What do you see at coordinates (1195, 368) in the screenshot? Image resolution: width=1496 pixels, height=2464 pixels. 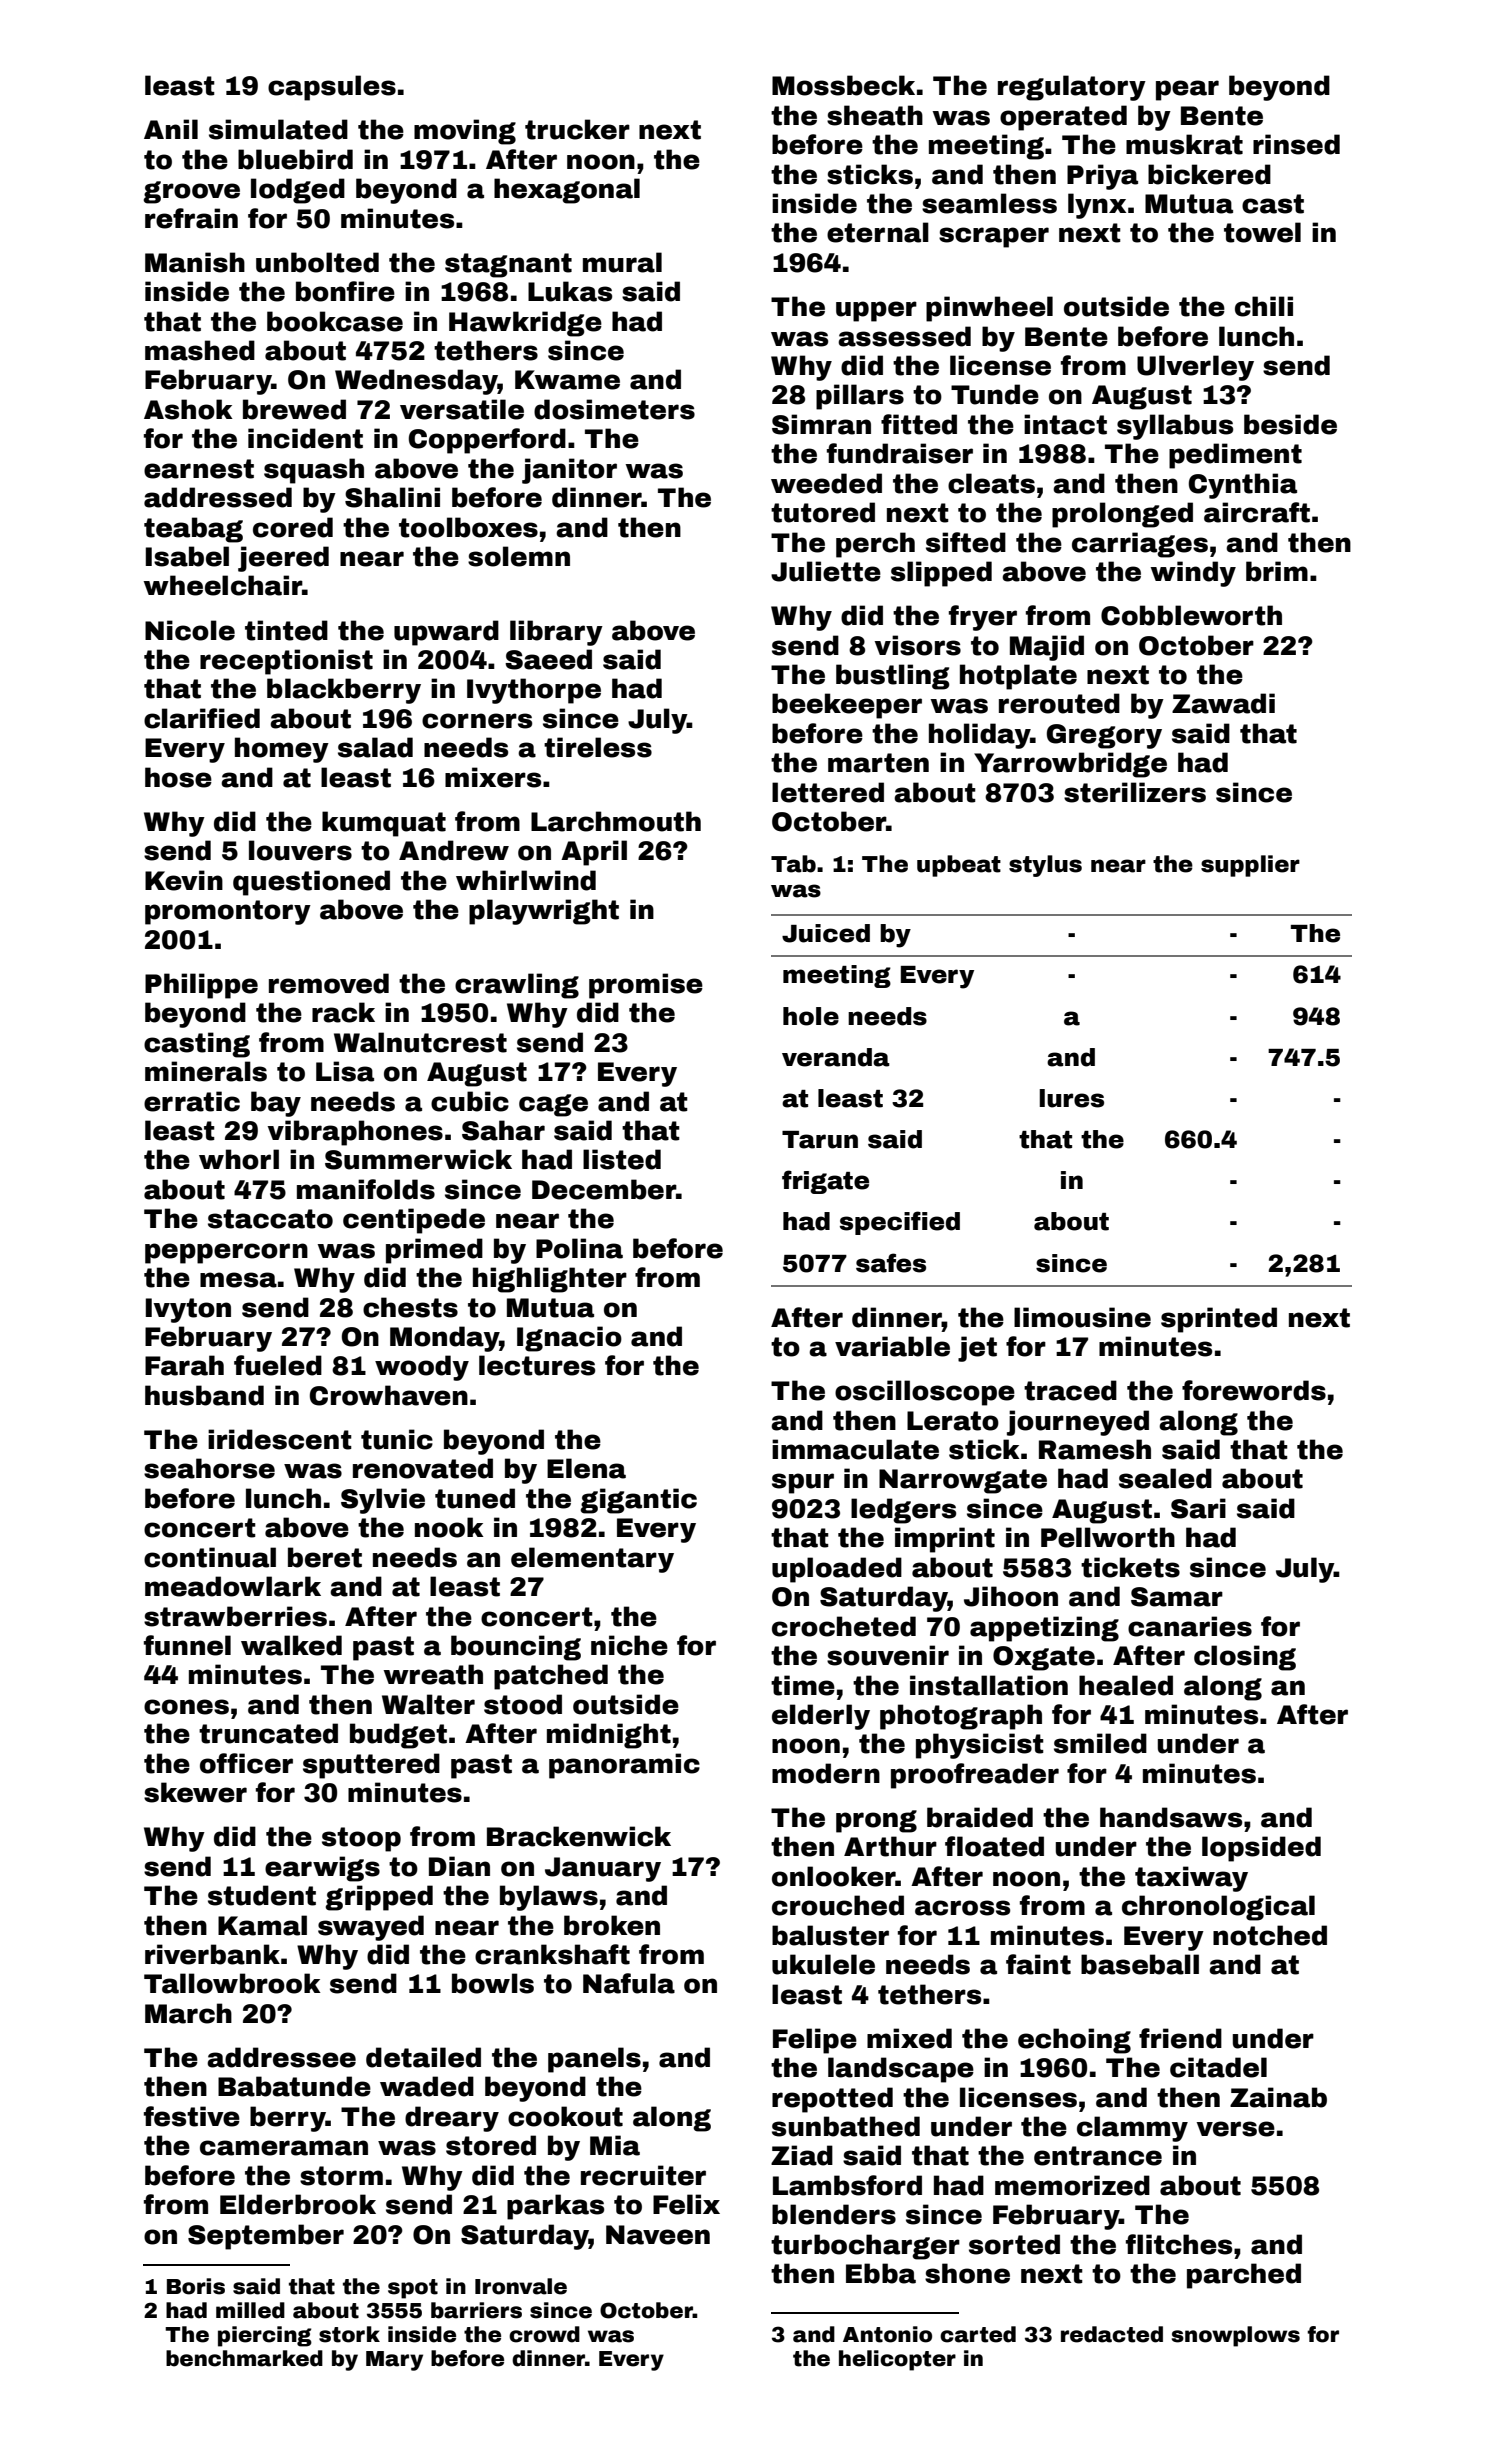 I see `Ulverley` at bounding box center [1195, 368].
